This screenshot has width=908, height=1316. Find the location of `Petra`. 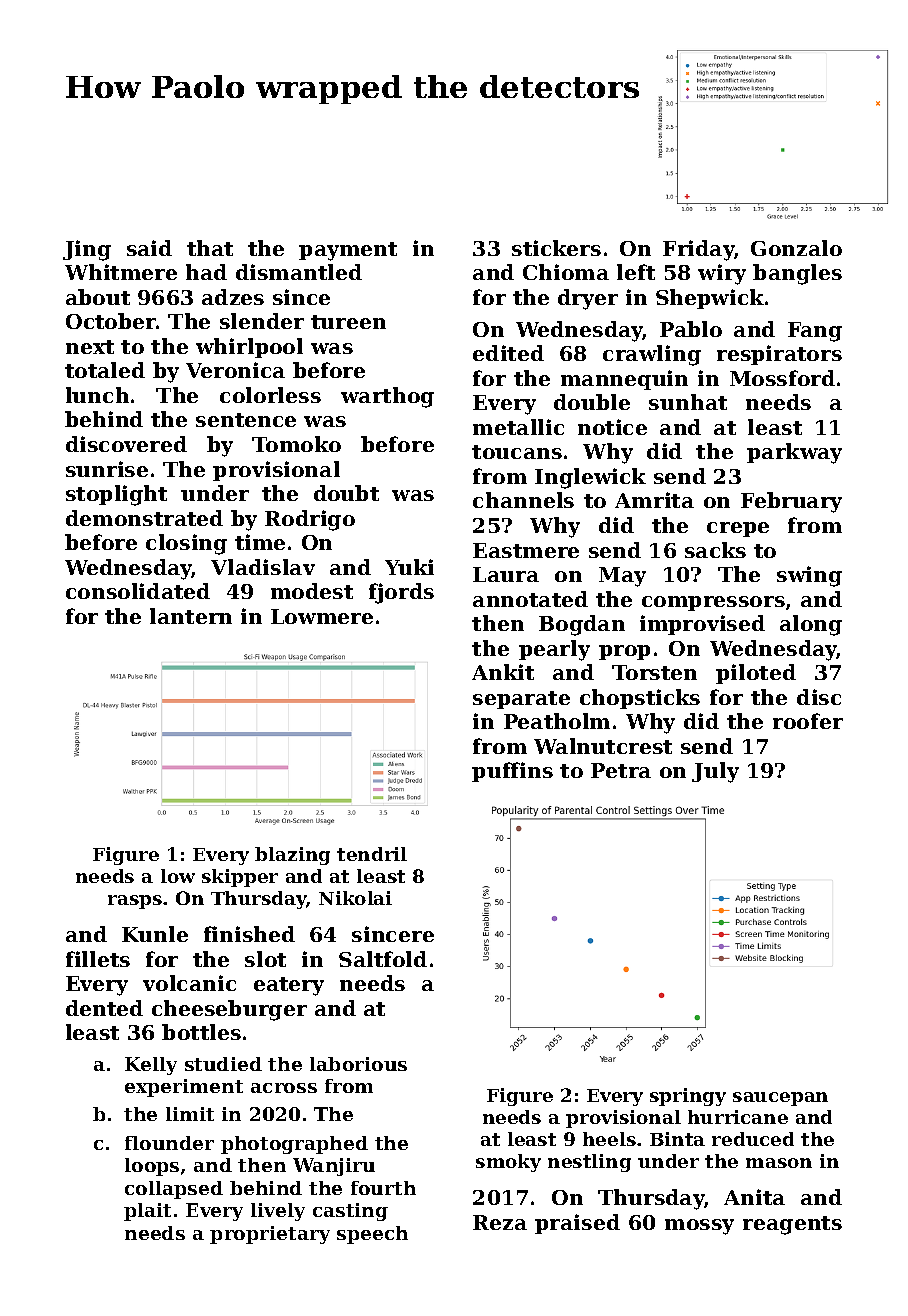

Petra is located at coordinates (621, 770).
